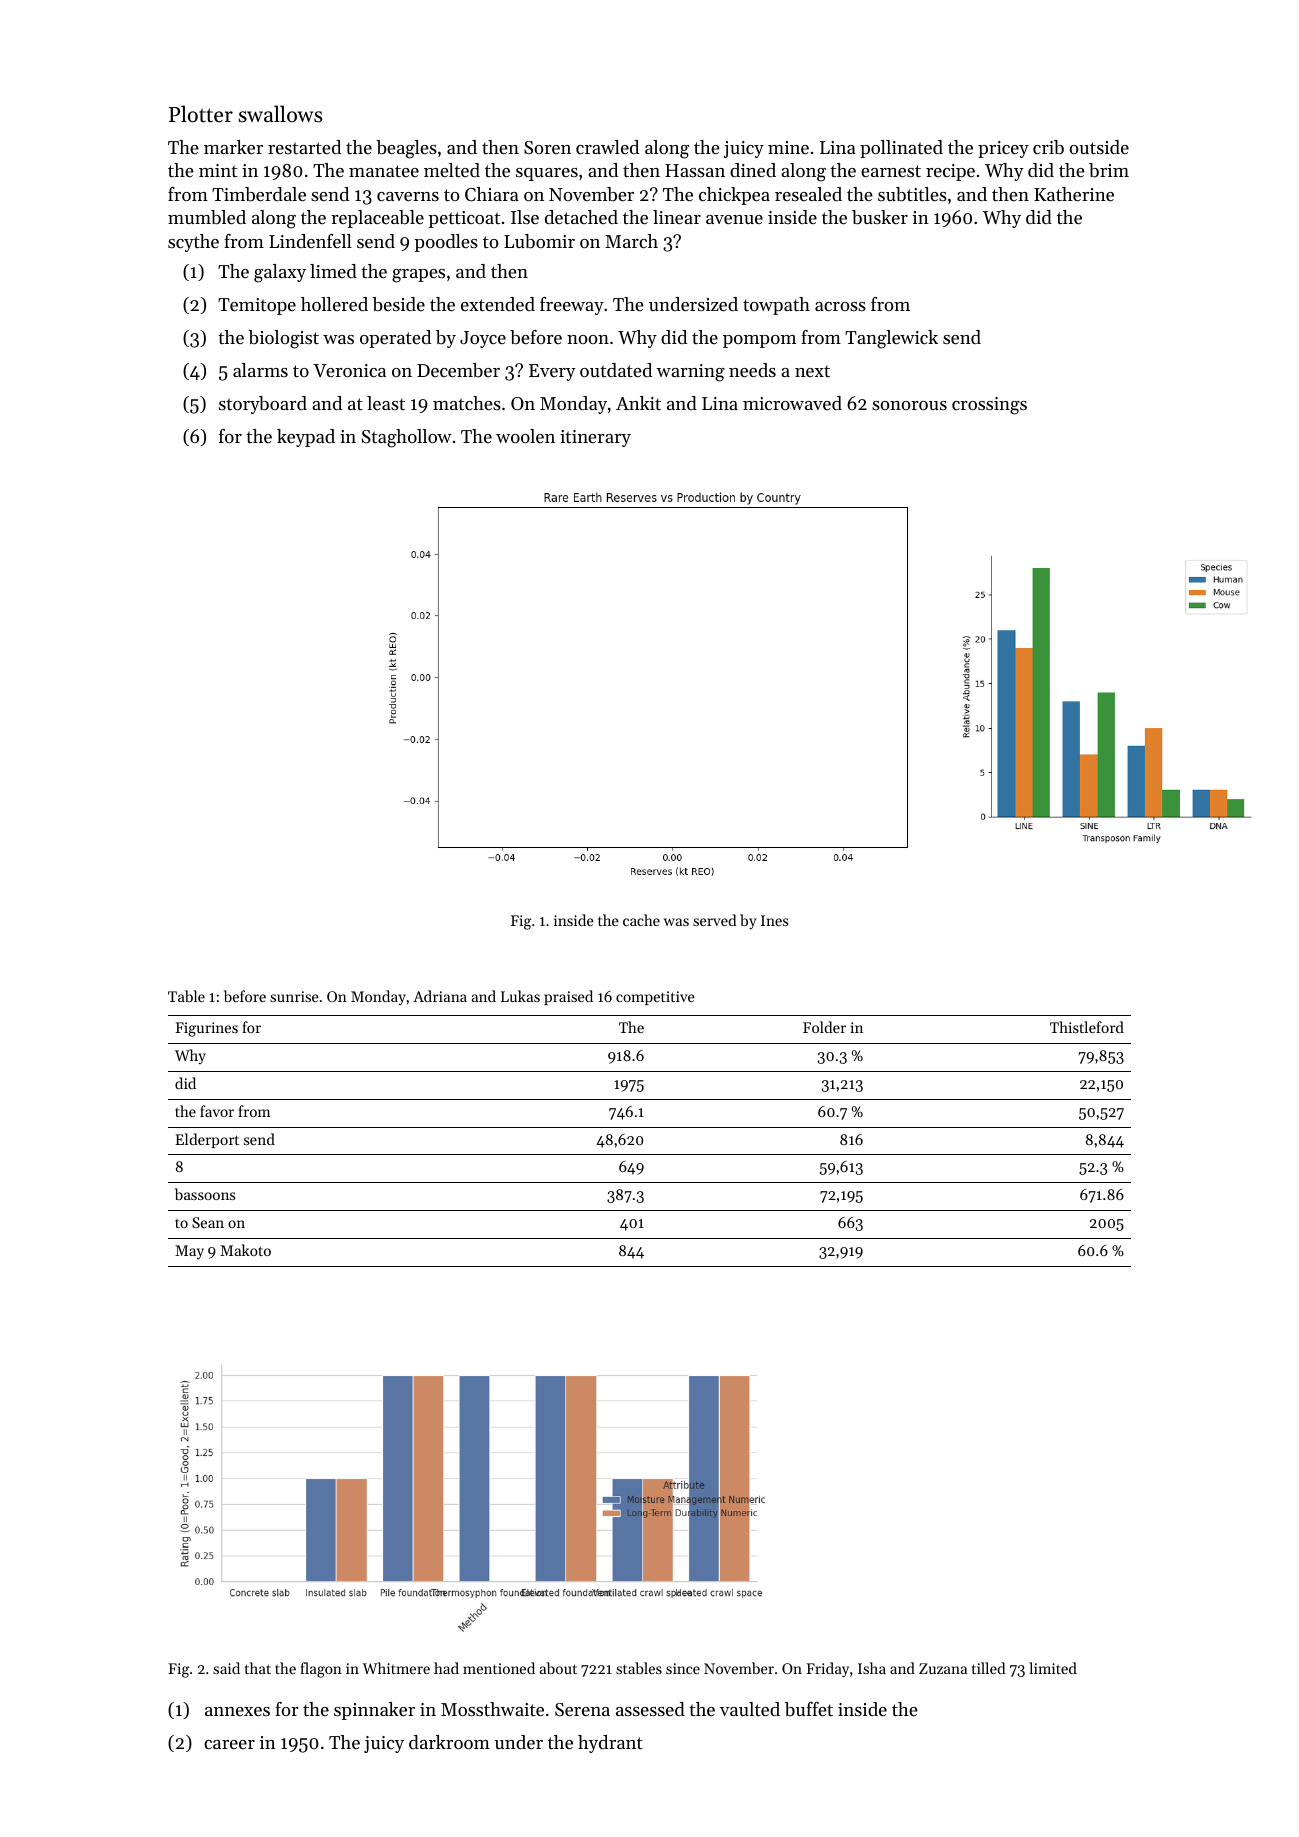 This image has width=1299, height=1837. Describe the element at coordinates (407, 438) in the image. I see `Staghollow` at that location.
